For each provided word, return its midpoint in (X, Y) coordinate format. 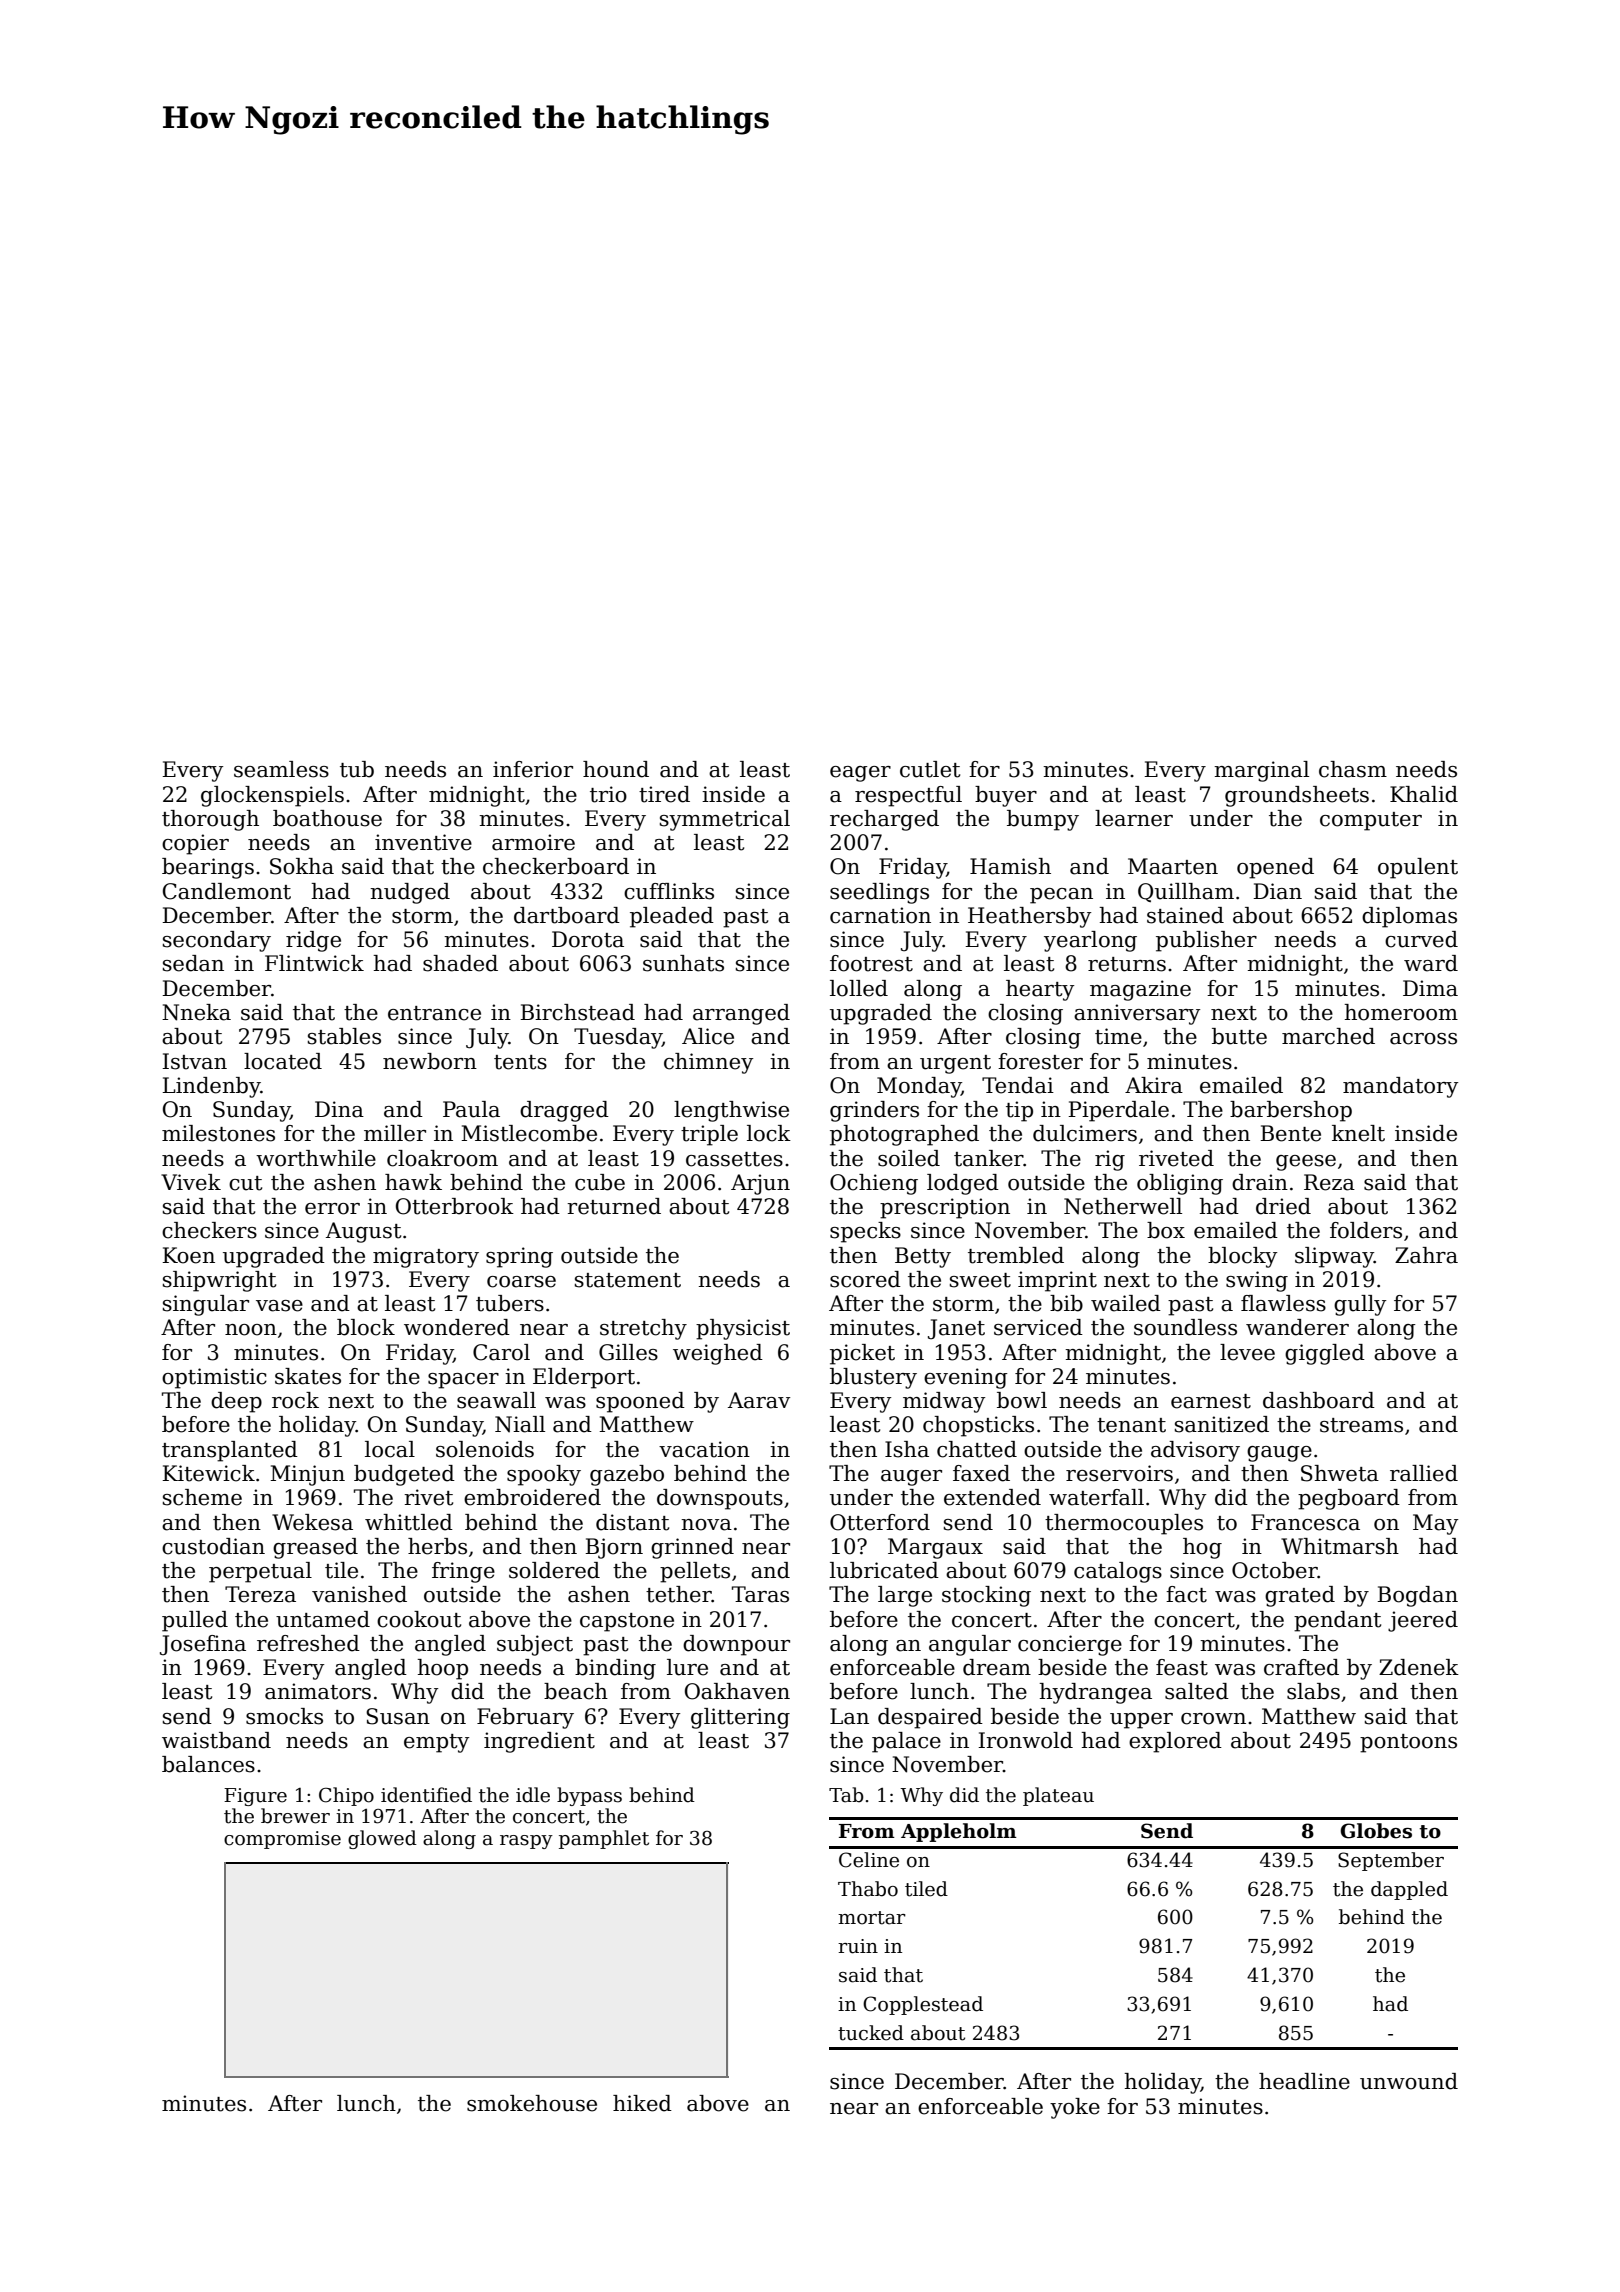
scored (865, 1279)
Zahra (1426, 1255)
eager (860, 774)
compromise (282, 1840)
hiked (642, 2103)
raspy (526, 1842)
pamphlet (604, 1839)
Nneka (196, 1012)
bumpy (1043, 820)
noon (251, 1330)
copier (195, 844)
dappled (1409, 1890)
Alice (708, 1036)
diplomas (1409, 917)
